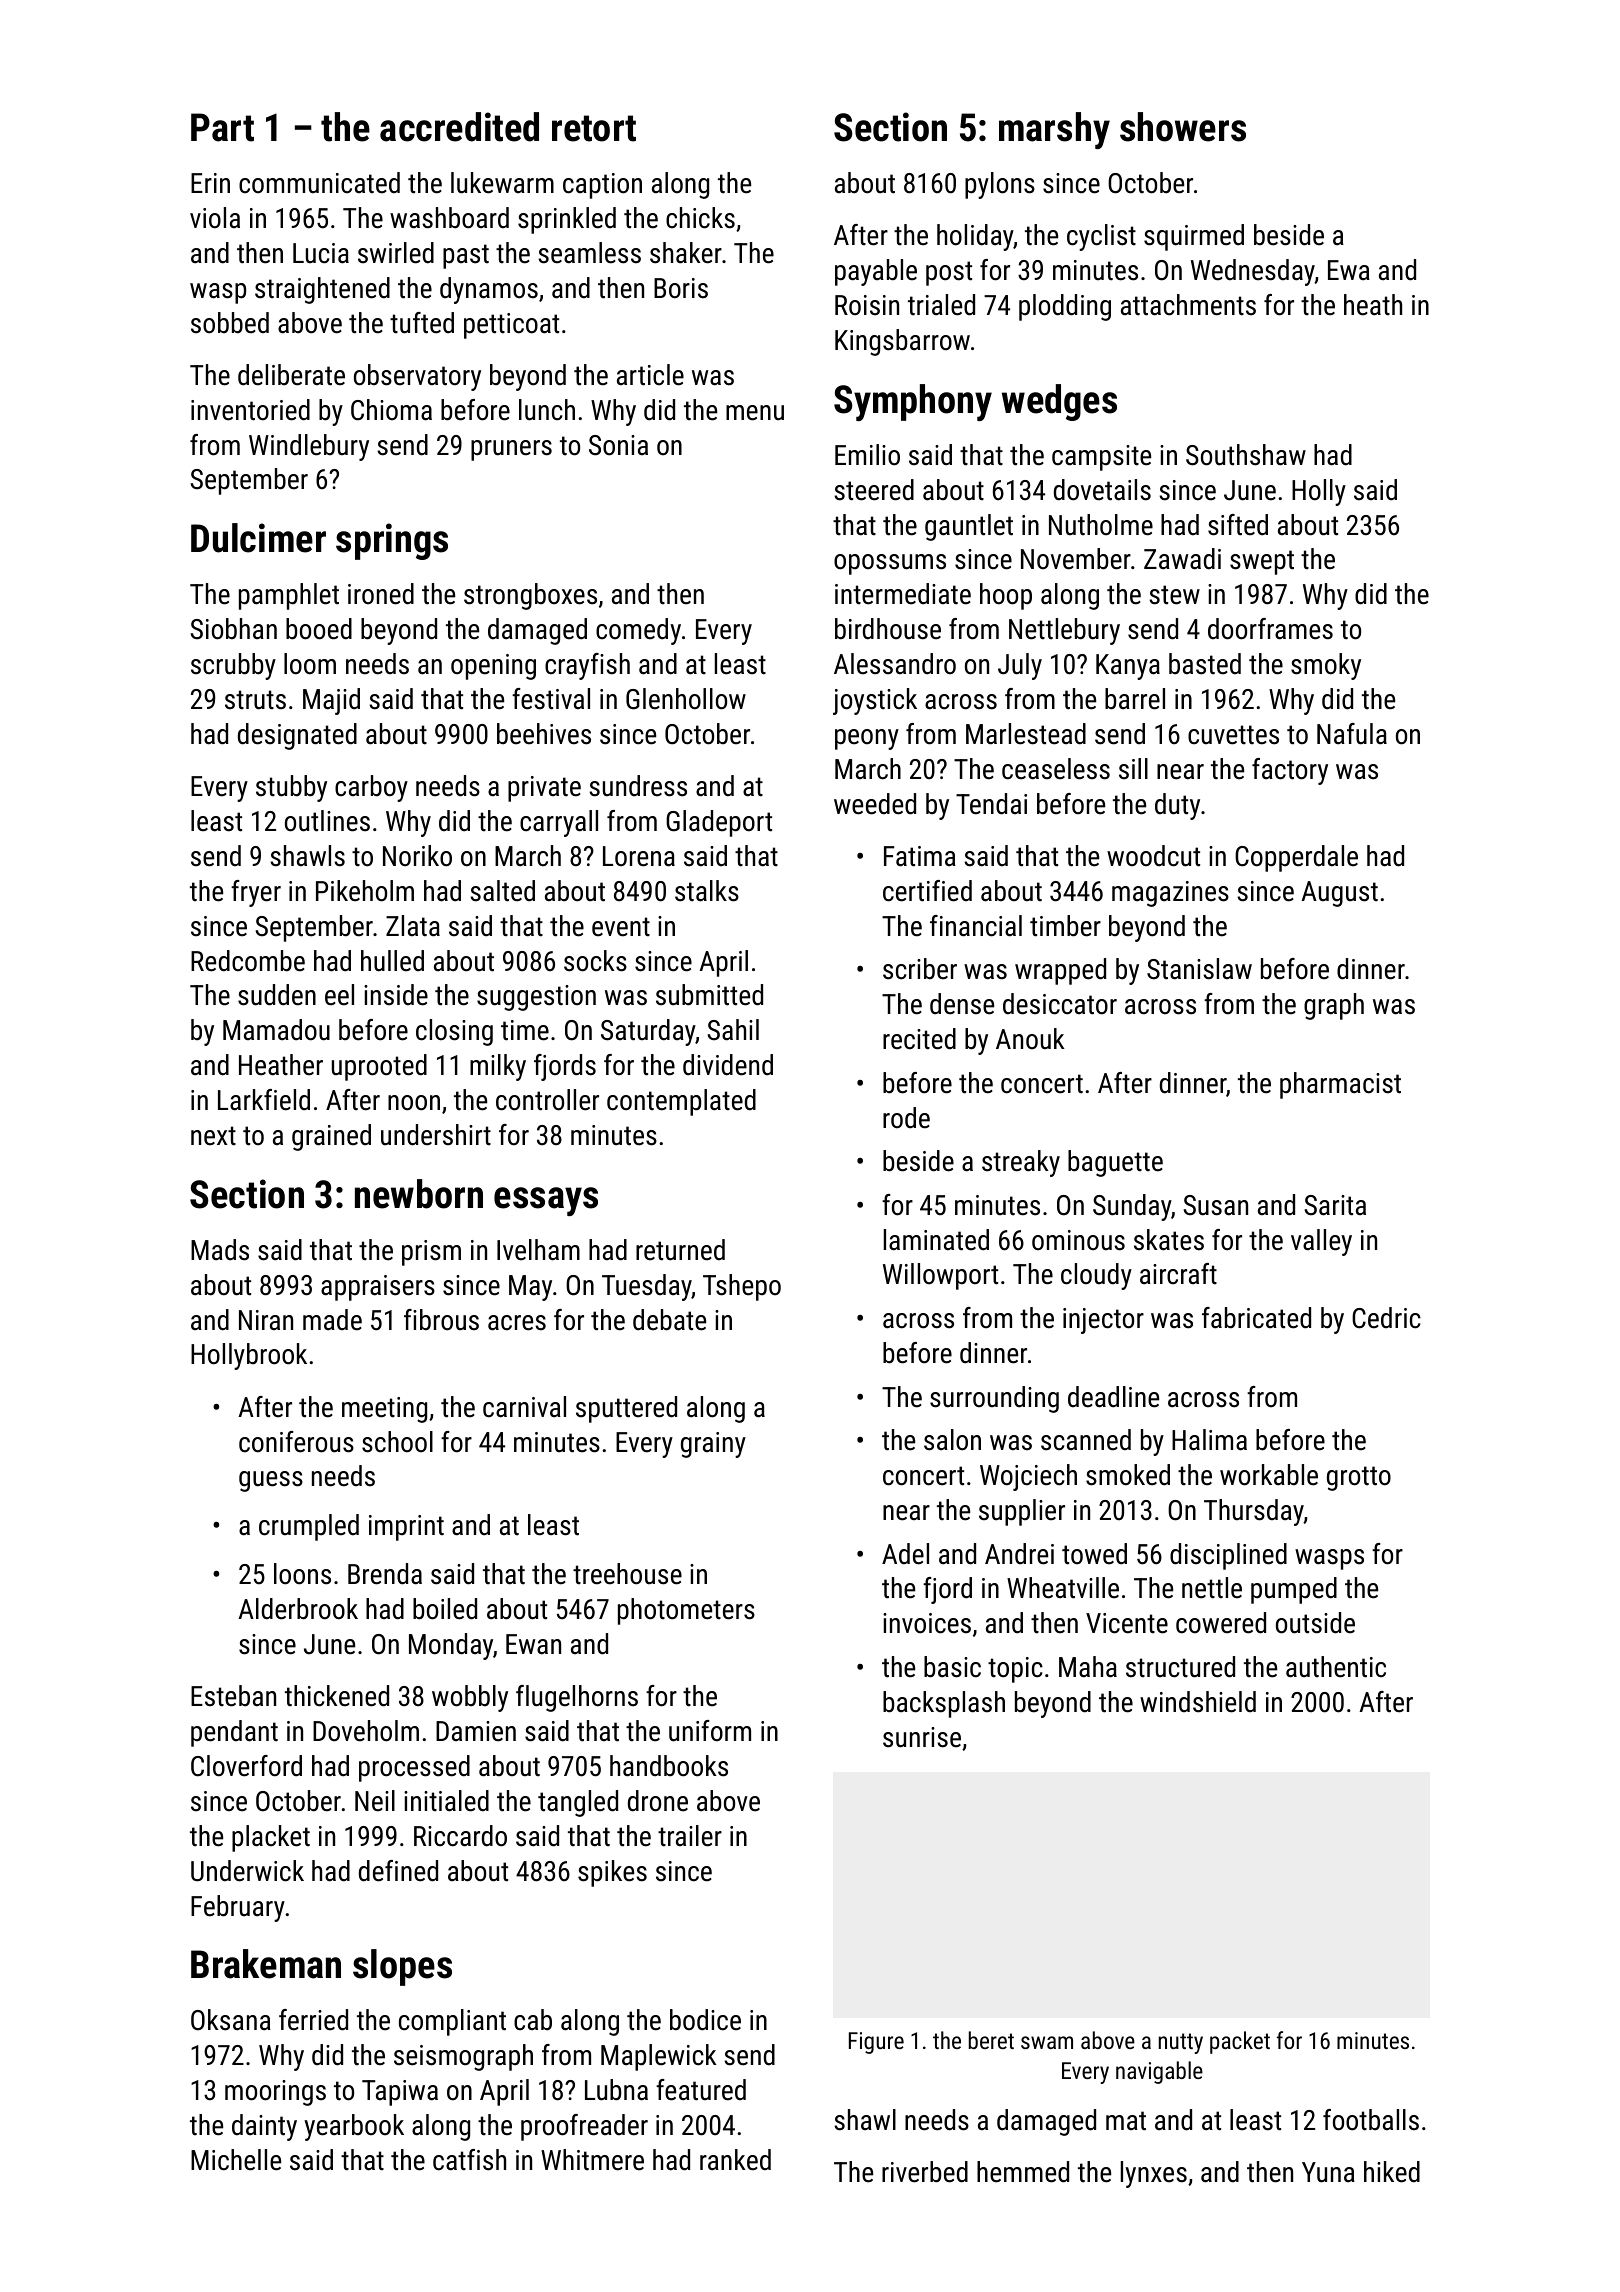 The width and height of the document is (1620, 2292). I want to click on financial, so click(976, 926).
